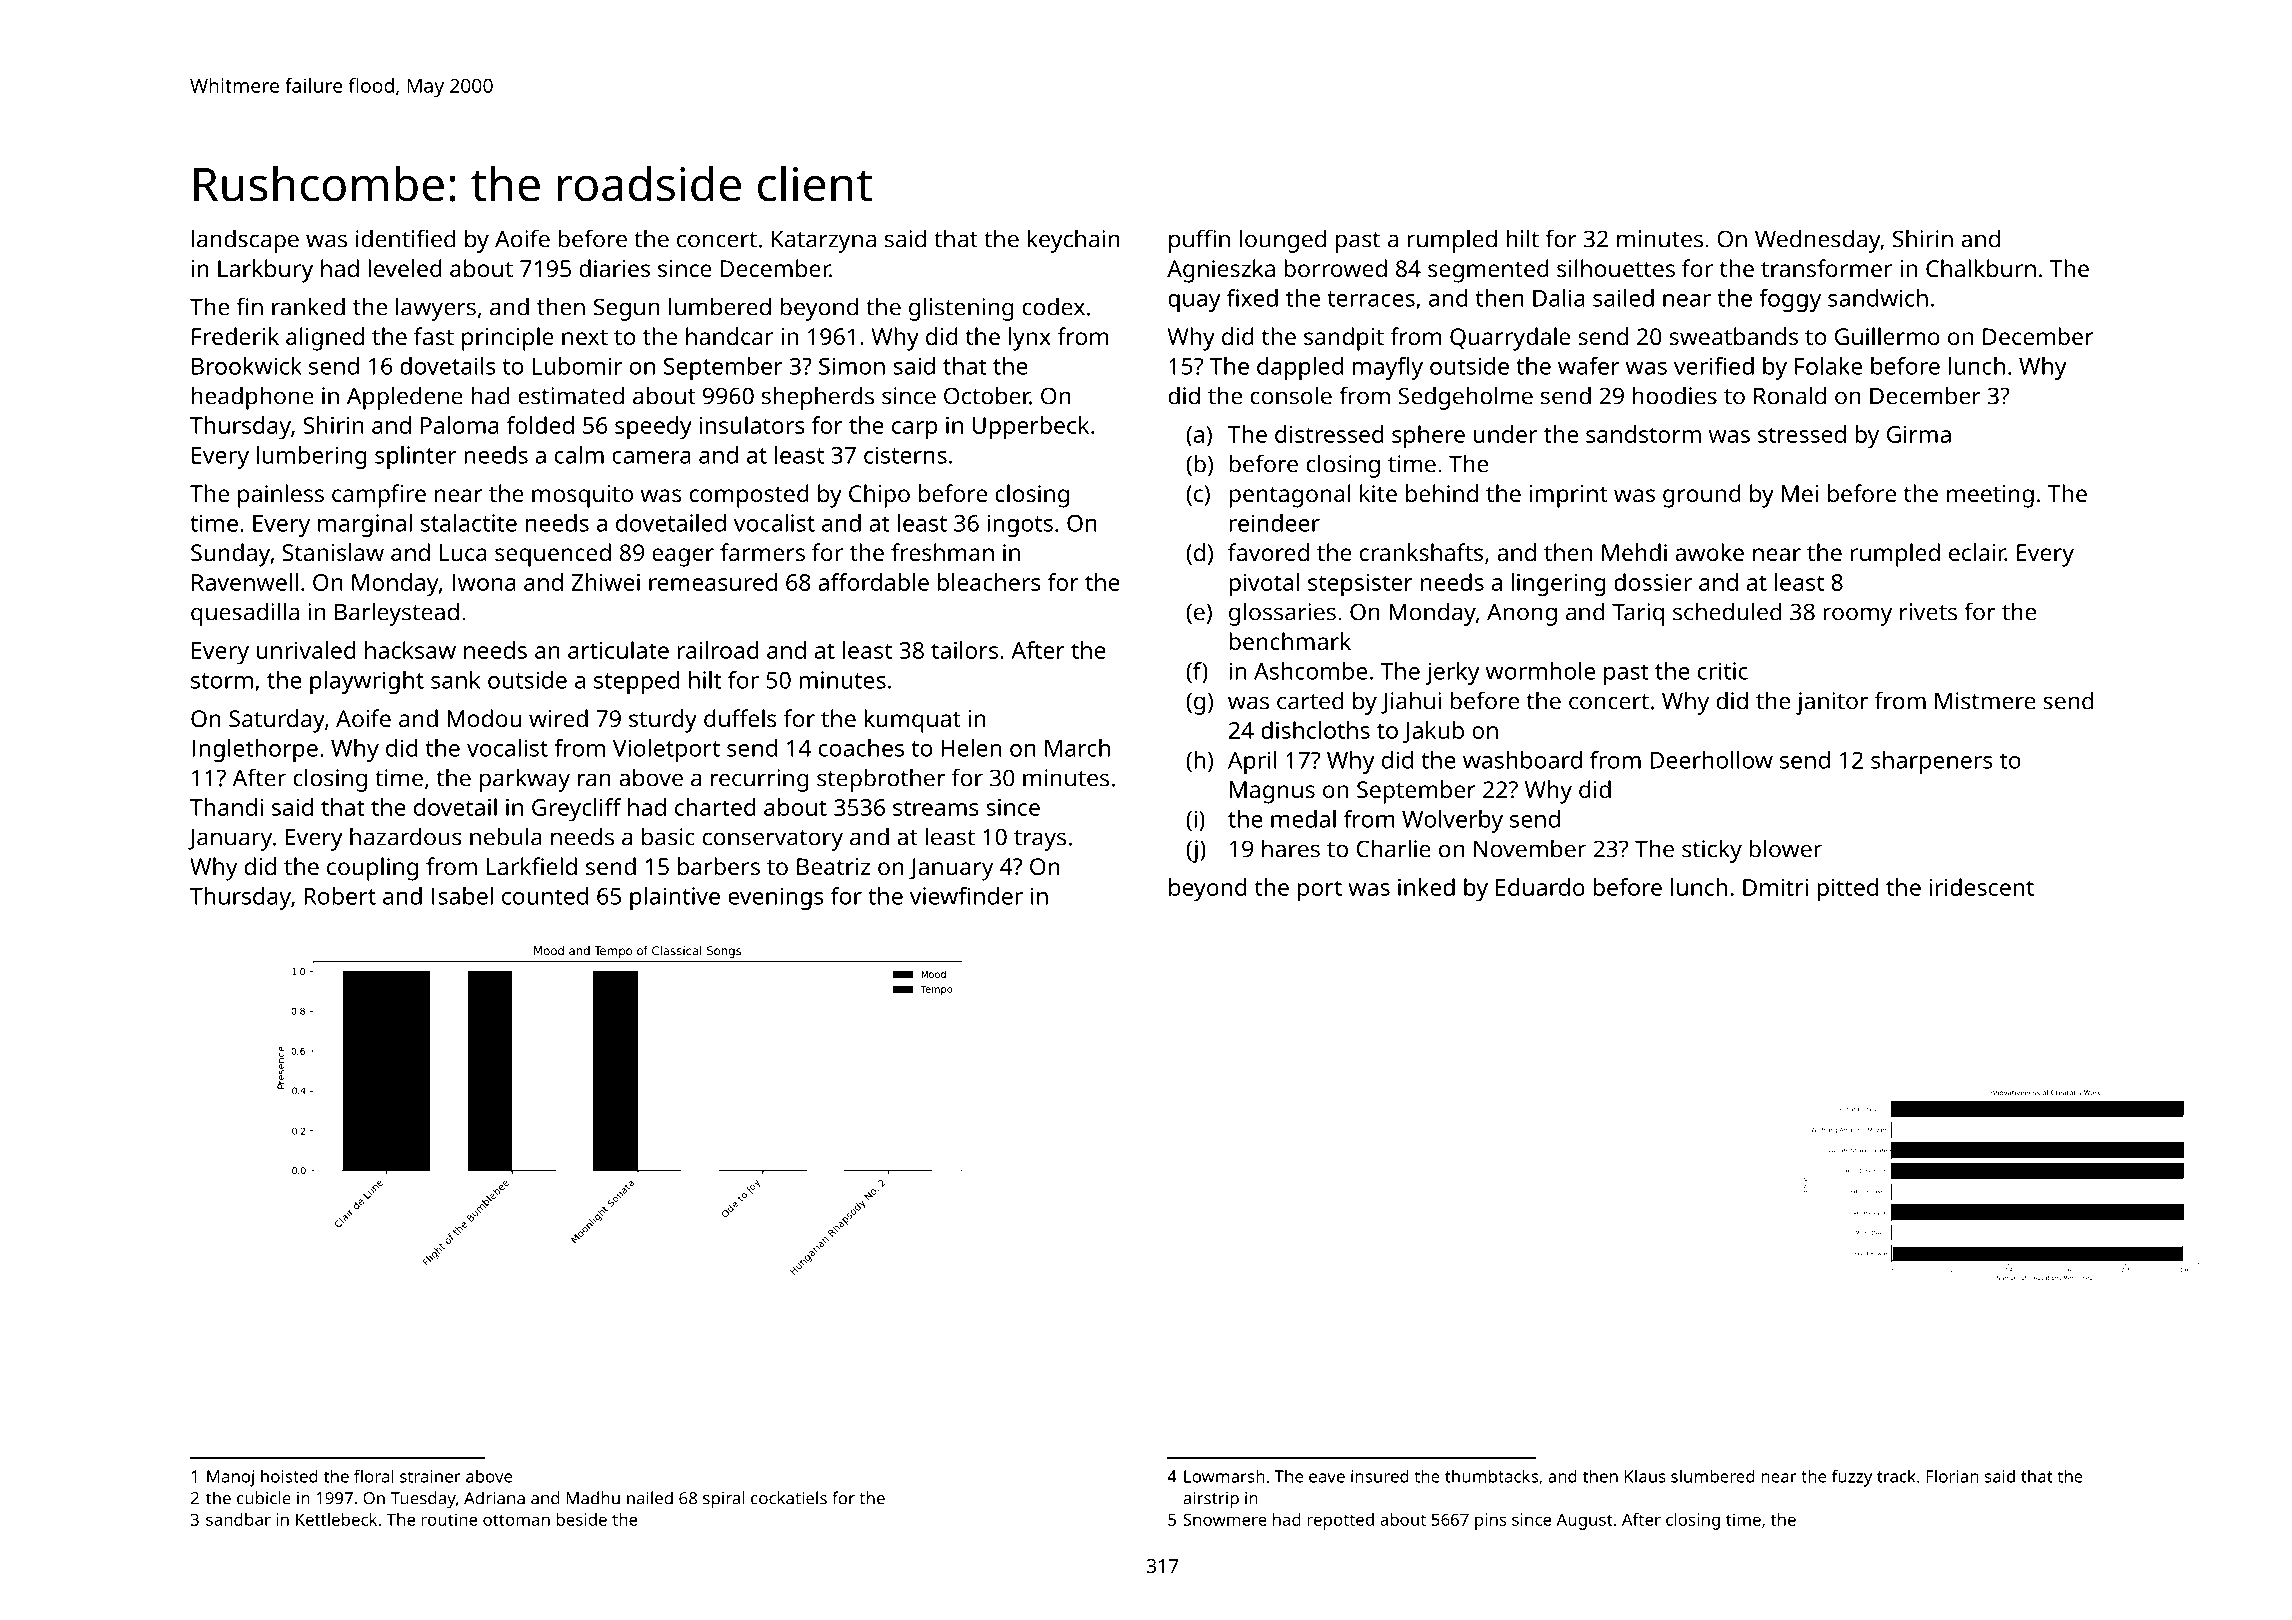 This screenshot has height=1620, width=2292. Describe the element at coordinates (1522, 760) in the screenshot. I see `washboard` at that location.
